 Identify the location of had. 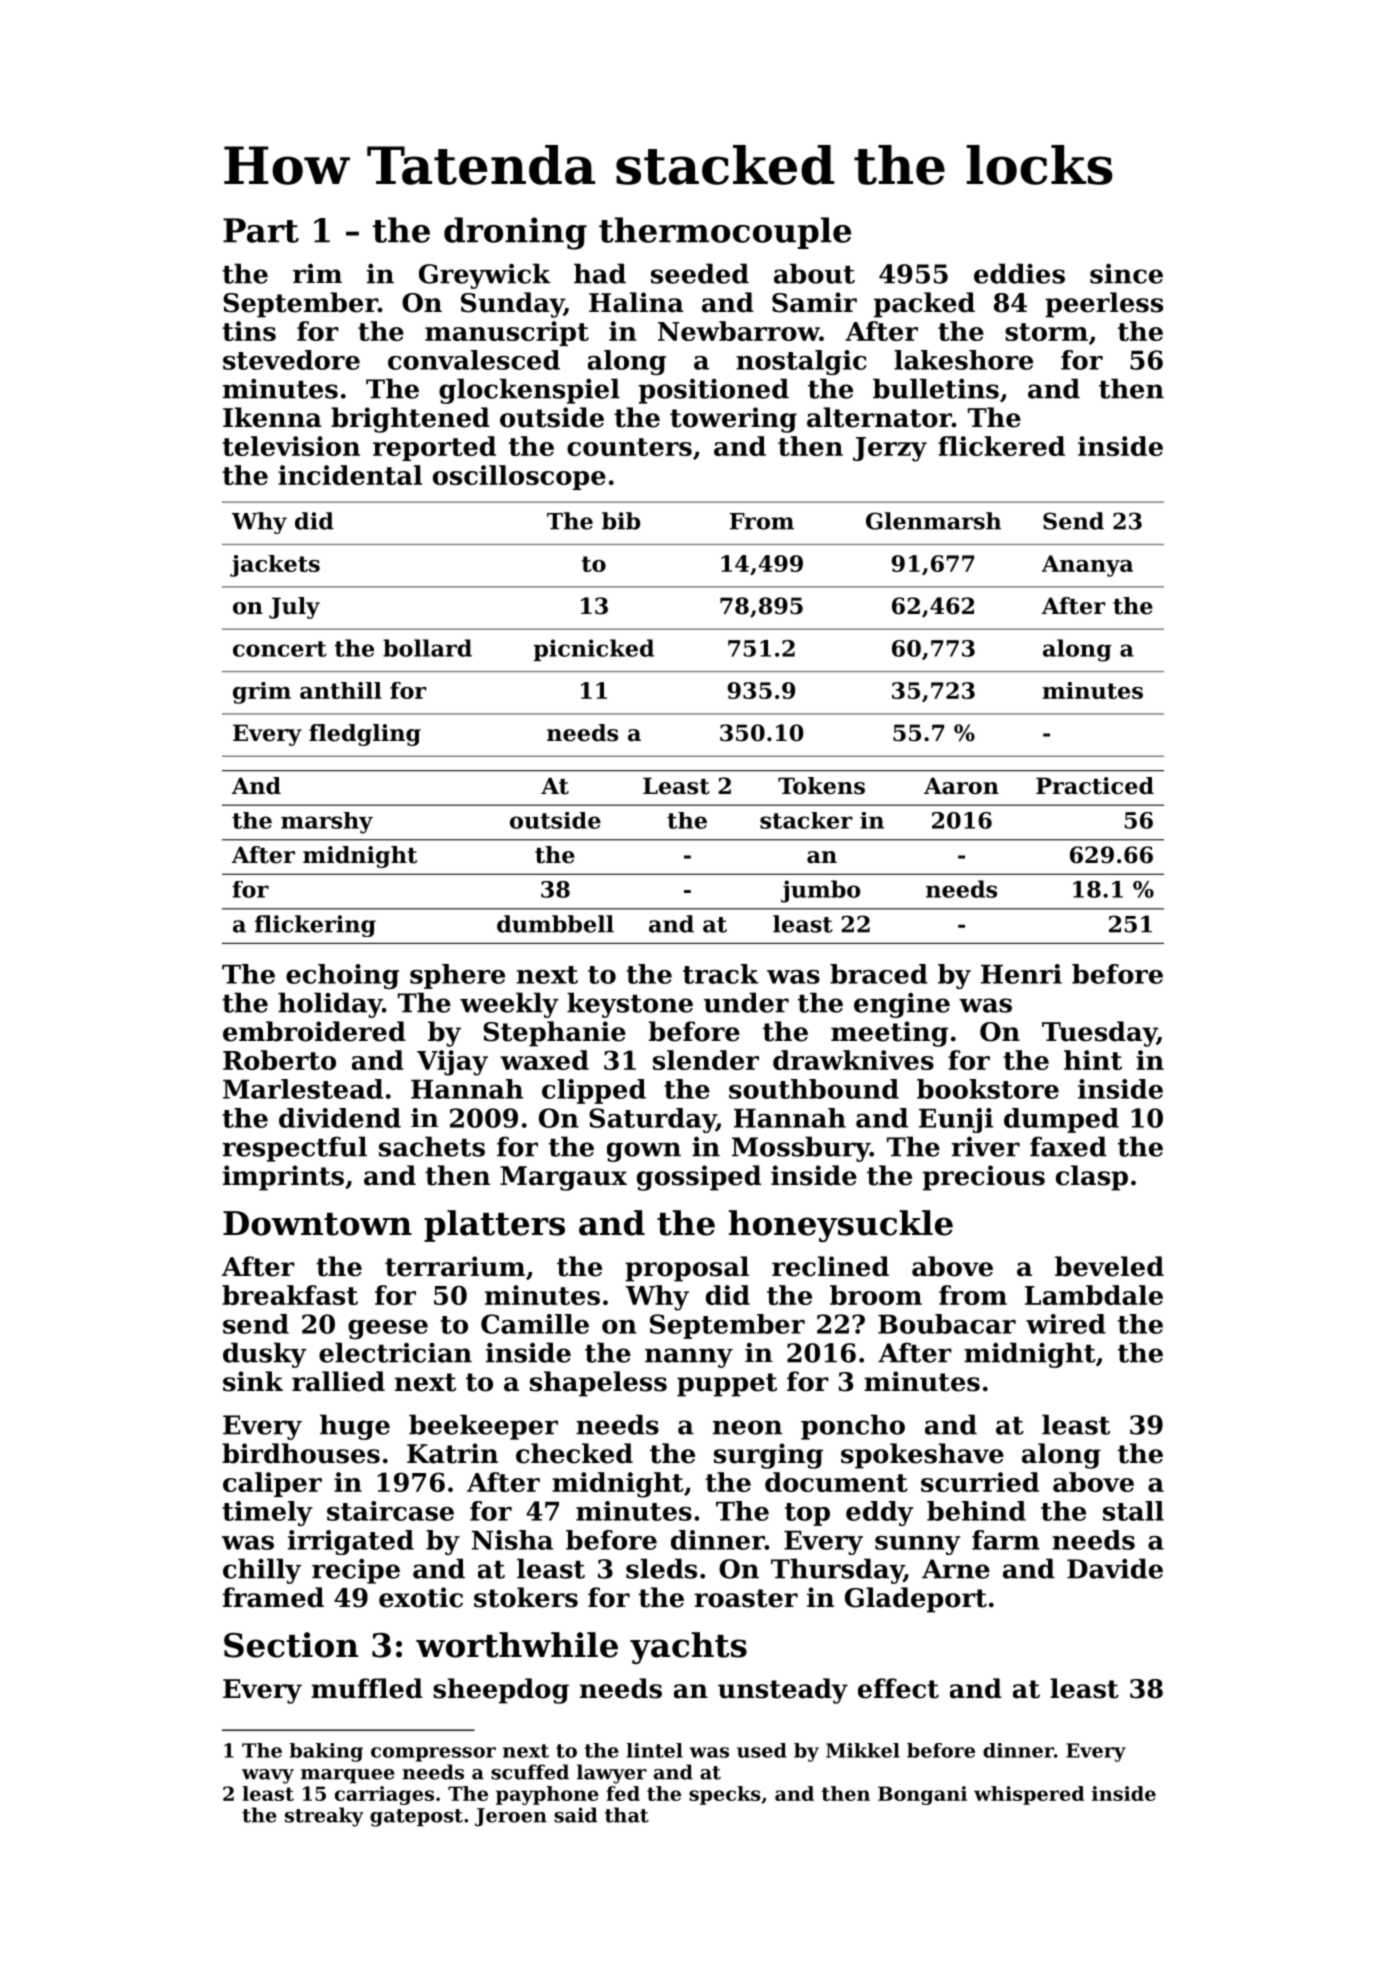
(600, 273).
